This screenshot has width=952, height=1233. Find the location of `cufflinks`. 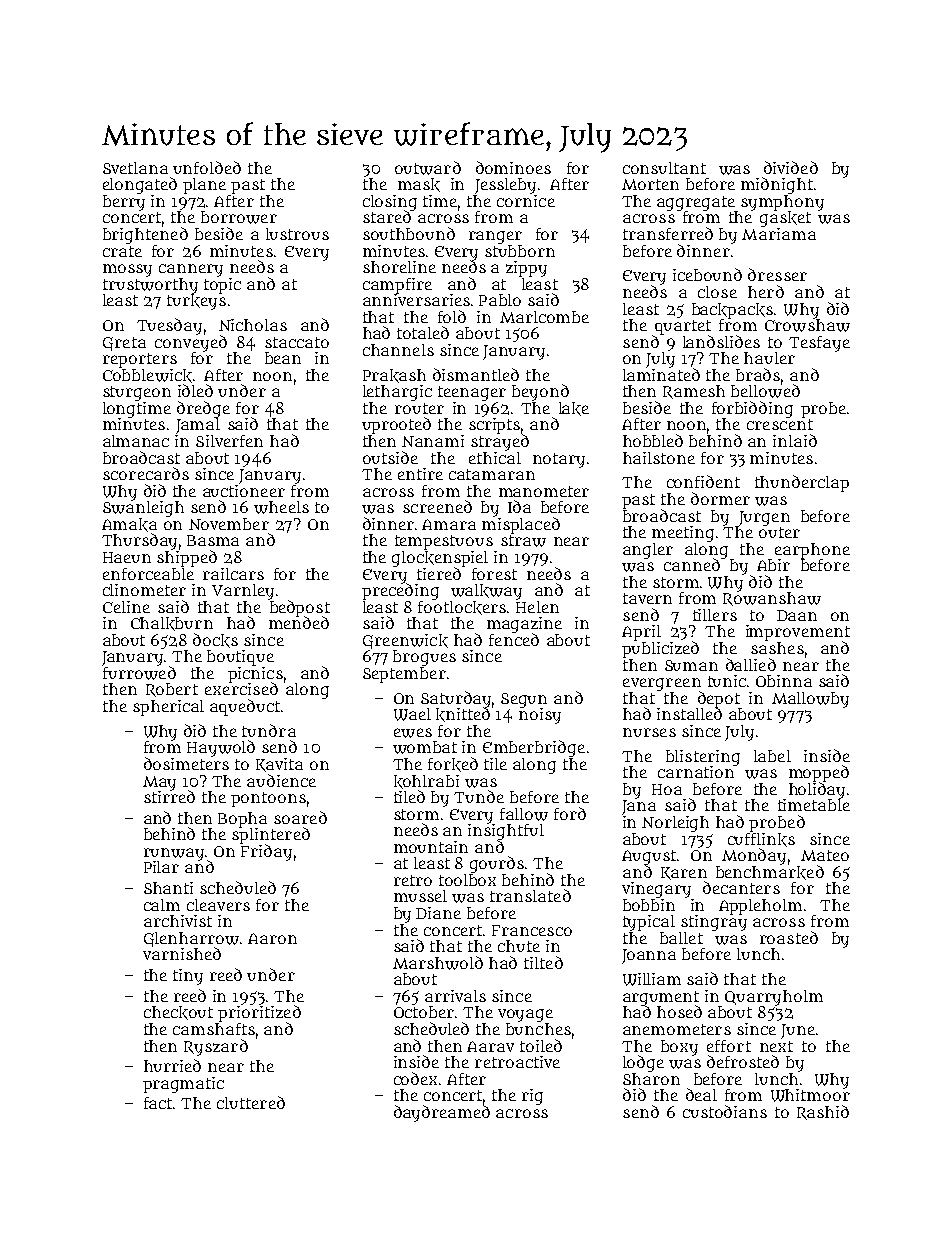

cufflinks is located at coordinates (761, 840).
